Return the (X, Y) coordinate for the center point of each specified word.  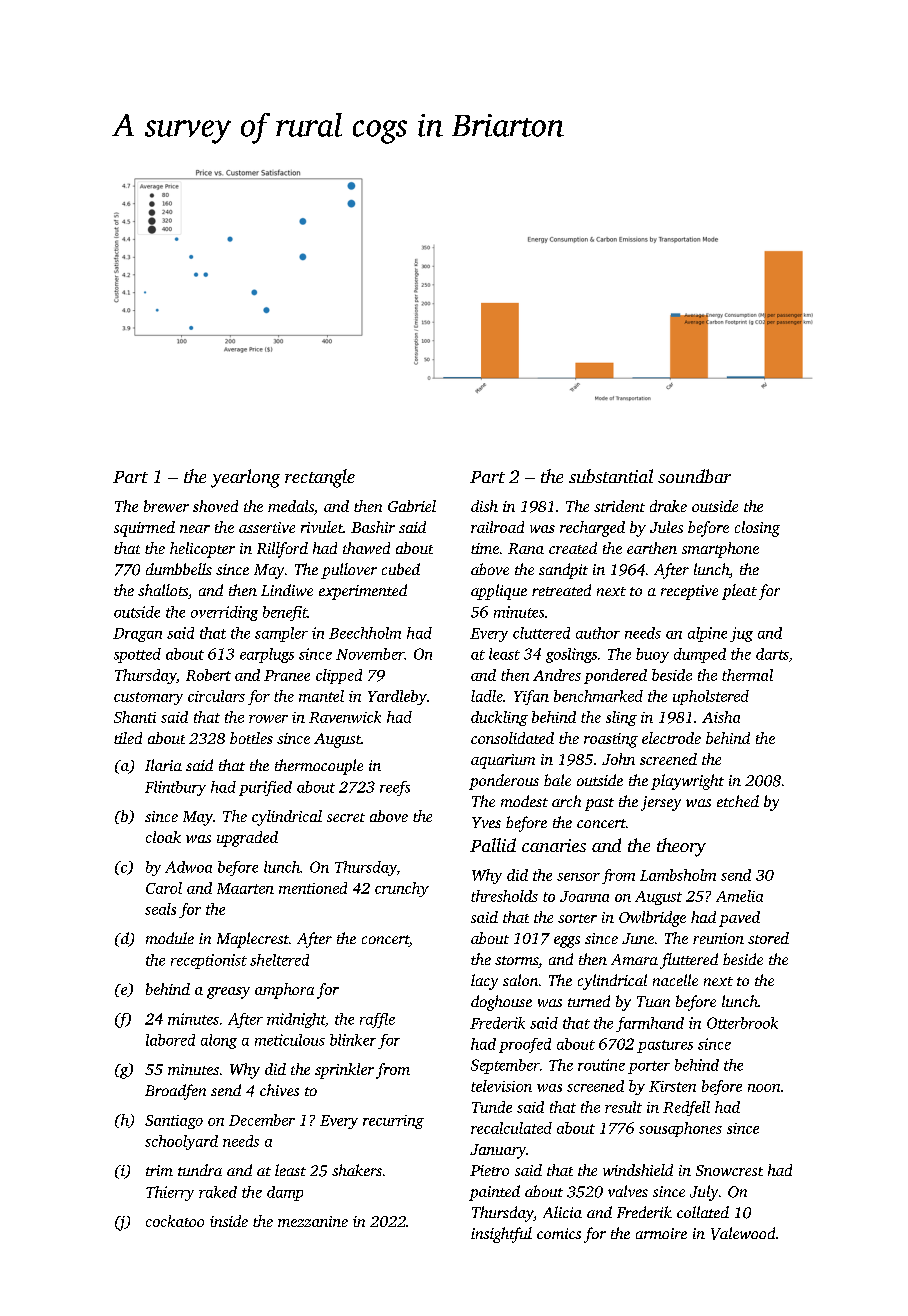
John (618, 759)
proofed (525, 1045)
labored (170, 1040)
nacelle (675, 980)
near (195, 529)
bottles (251, 738)
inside (229, 1221)
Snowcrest (729, 1170)
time (485, 548)
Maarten (245, 888)
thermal (747, 675)
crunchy (402, 889)
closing (757, 529)
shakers (357, 1170)
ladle (487, 696)
